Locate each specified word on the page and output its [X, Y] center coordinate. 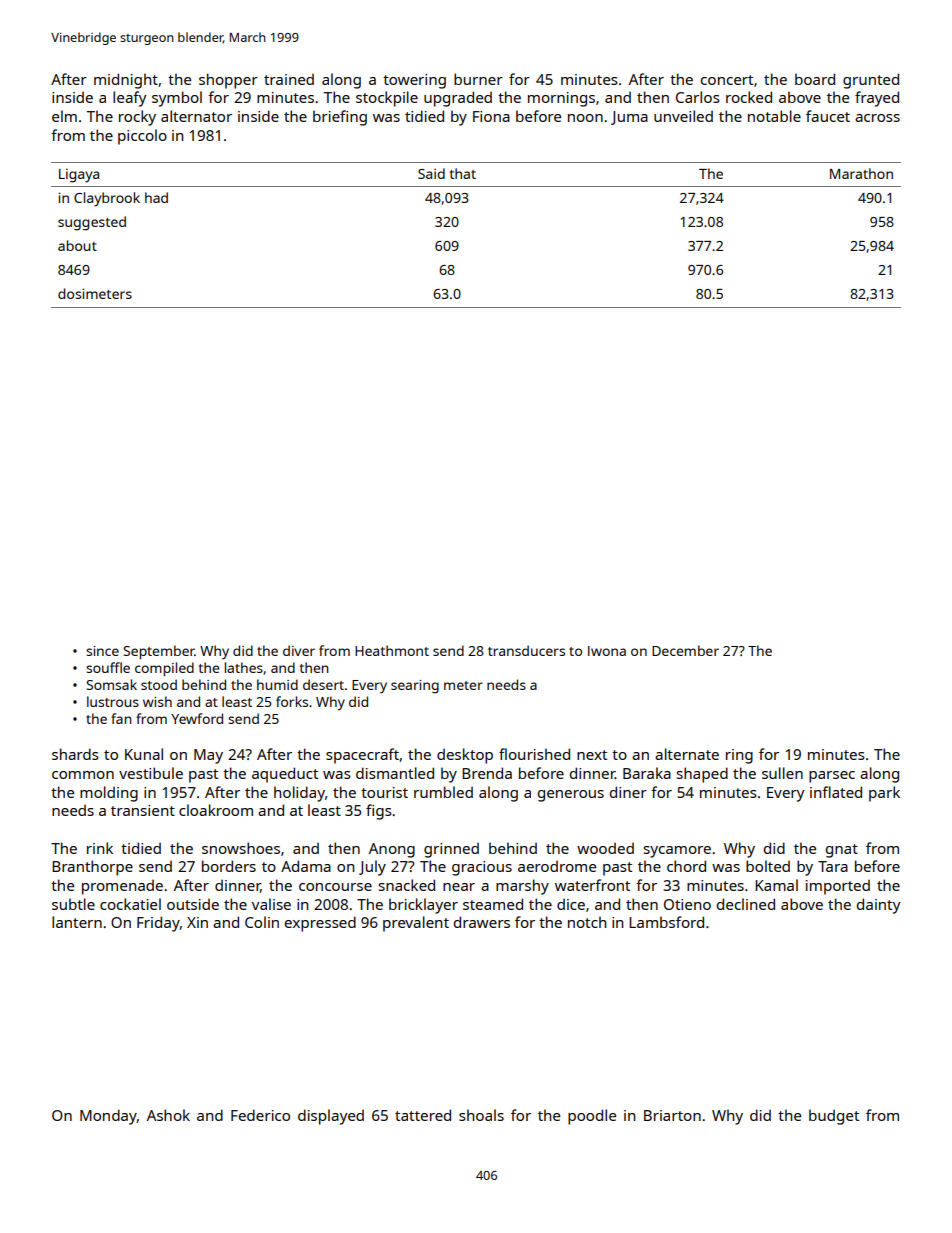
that [463, 173]
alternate [687, 754]
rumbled [443, 792]
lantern [77, 922]
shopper [228, 81]
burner [478, 79]
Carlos [698, 97]
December [685, 650]
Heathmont [392, 650]
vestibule [151, 773]
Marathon [861, 173]
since [102, 651]
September [159, 652]
